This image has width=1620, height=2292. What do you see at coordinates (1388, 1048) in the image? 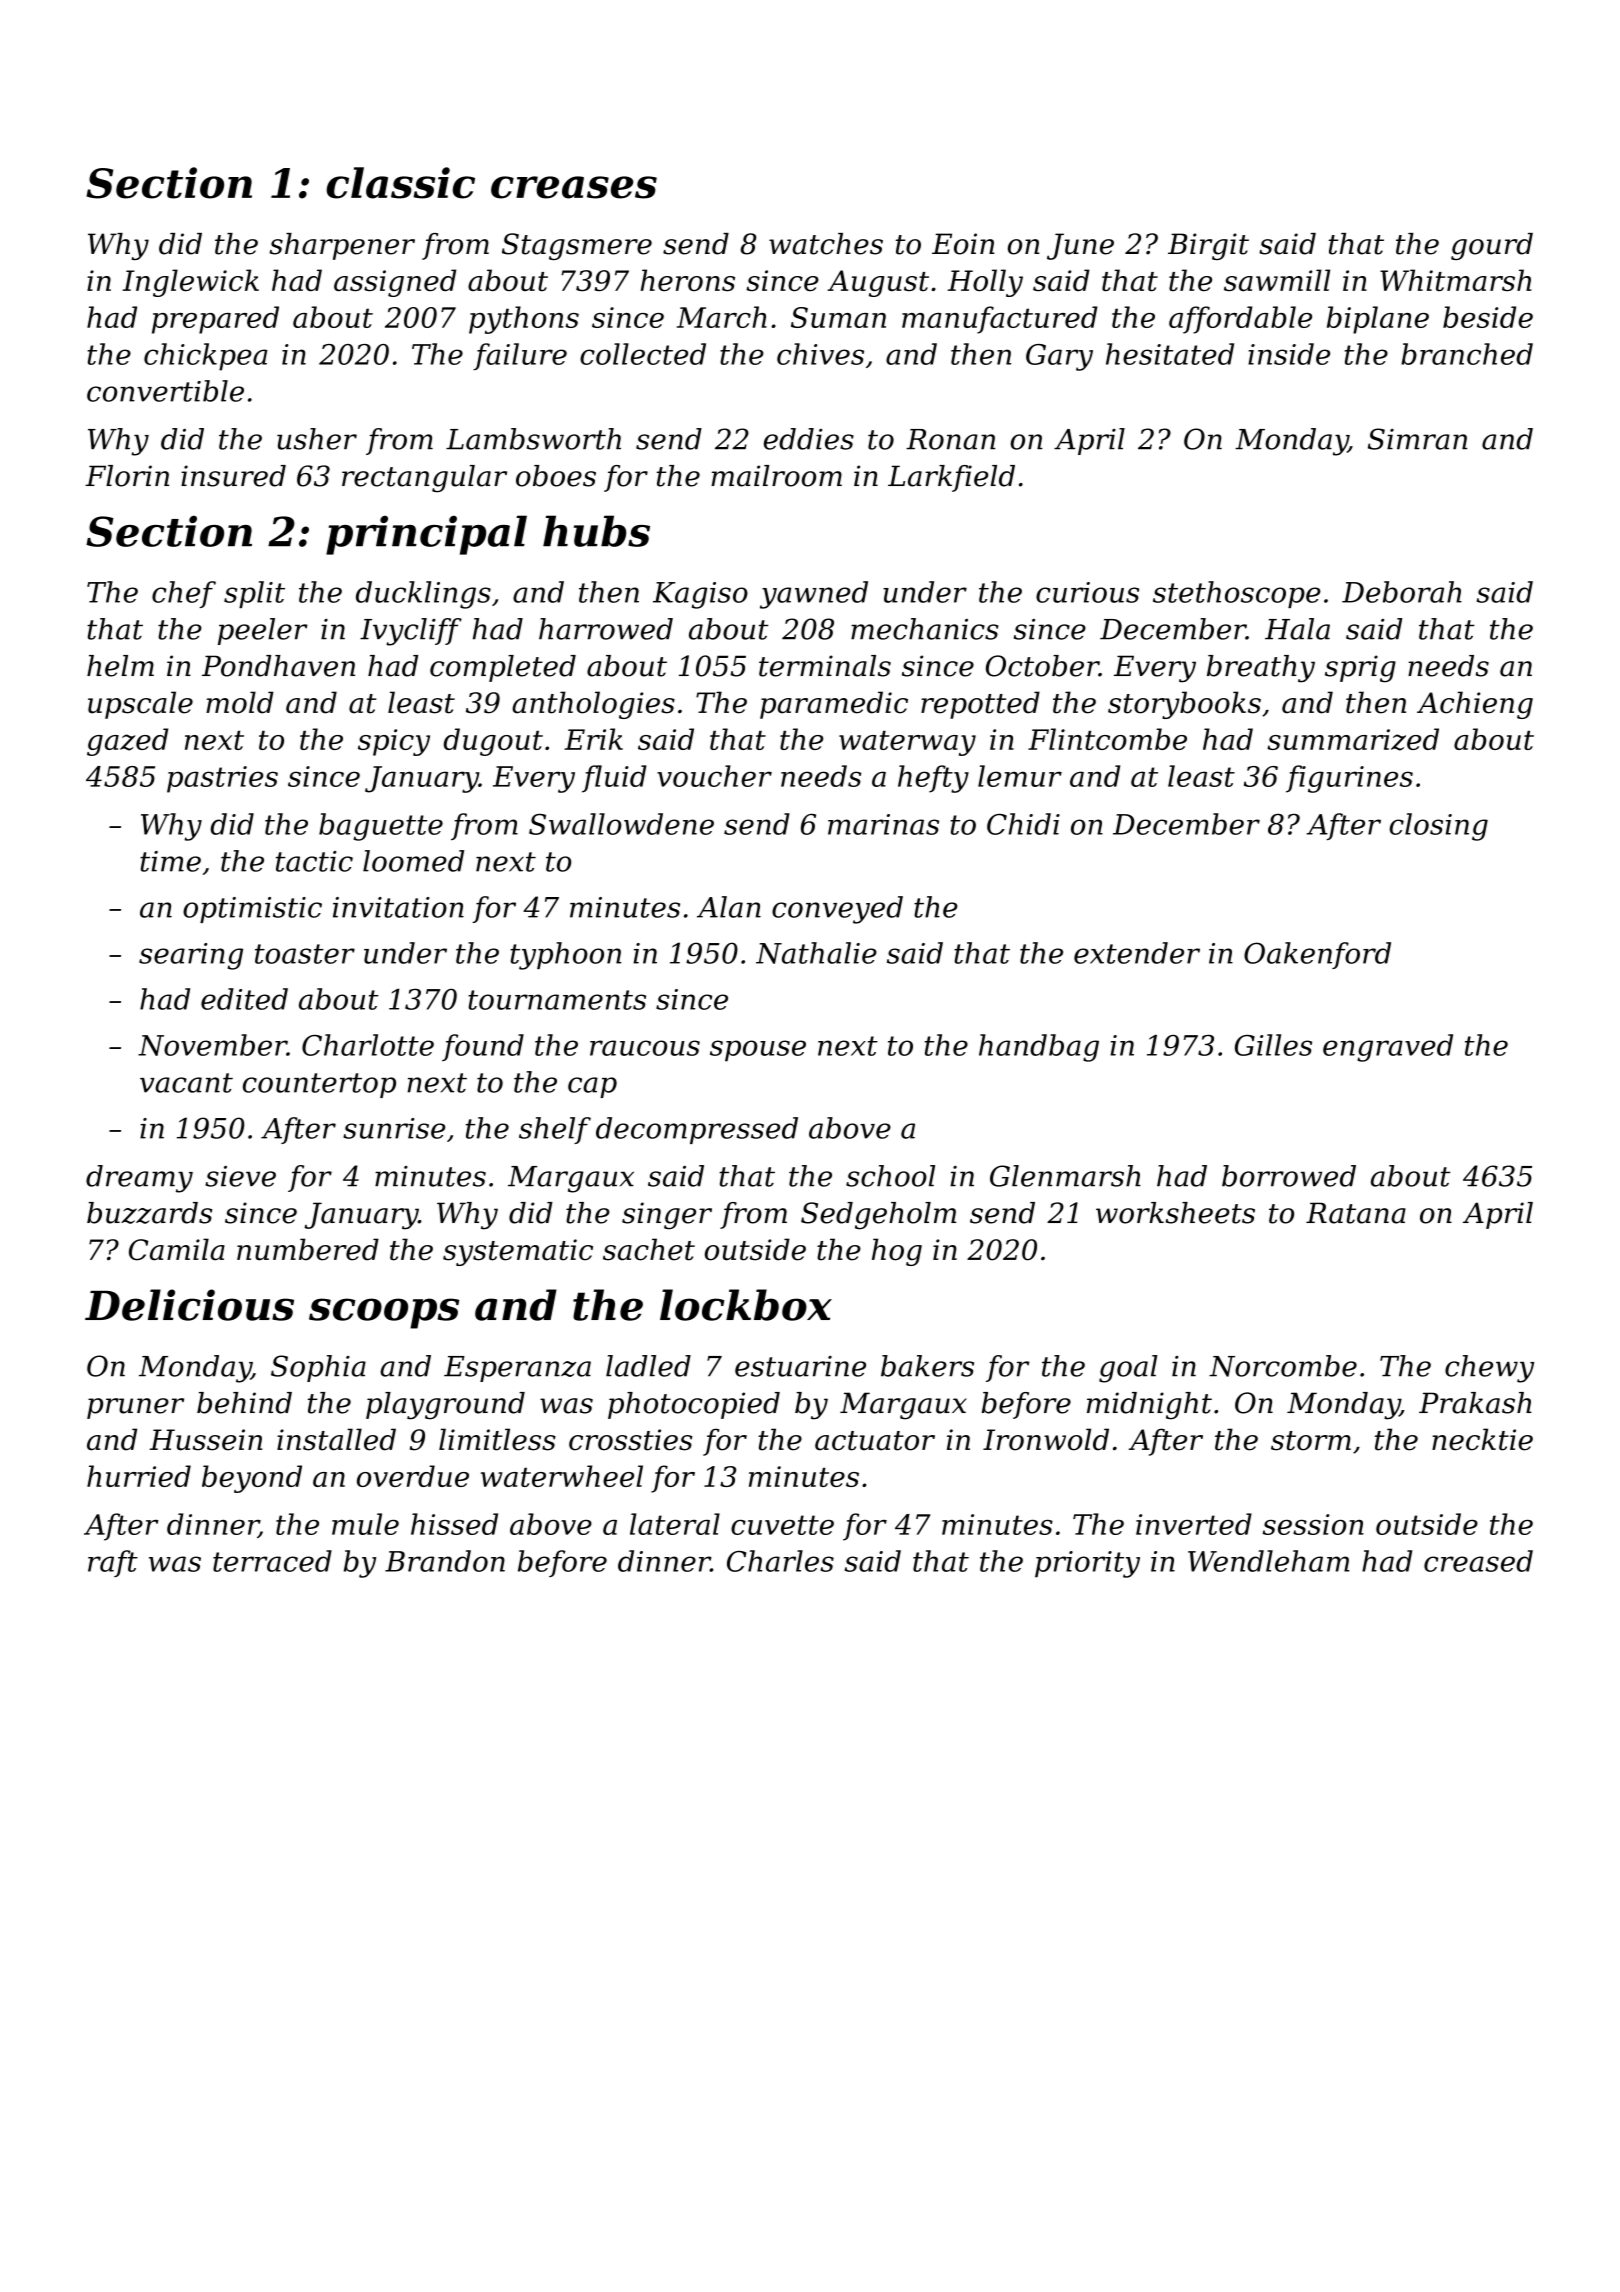
I see `engraved` at bounding box center [1388, 1048].
